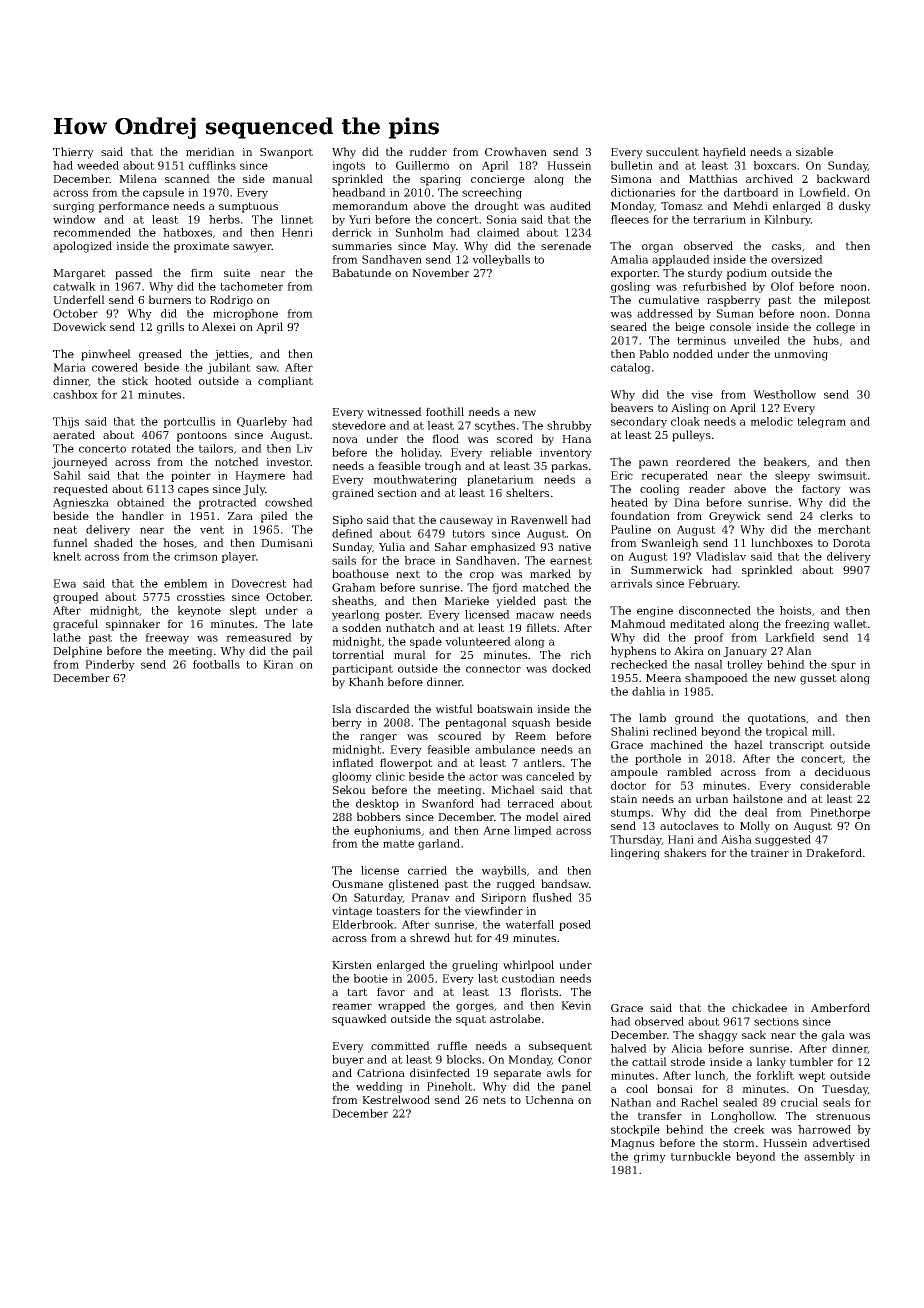  What do you see at coordinates (650, 1157) in the screenshot?
I see `grimy` at bounding box center [650, 1157].
